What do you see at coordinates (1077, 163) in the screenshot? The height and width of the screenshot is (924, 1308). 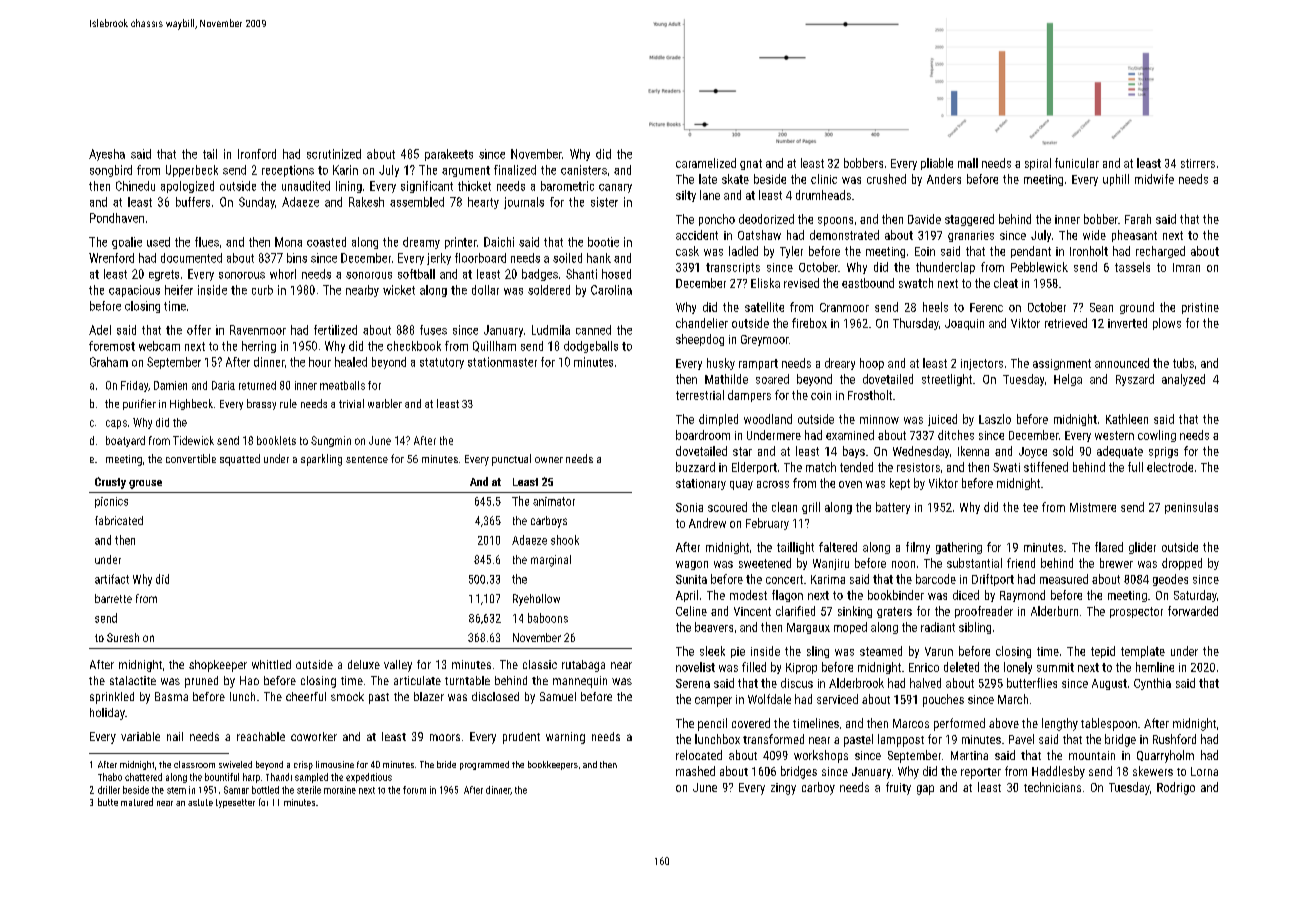 I see `funicular` at bounding box center [1077, 163].
